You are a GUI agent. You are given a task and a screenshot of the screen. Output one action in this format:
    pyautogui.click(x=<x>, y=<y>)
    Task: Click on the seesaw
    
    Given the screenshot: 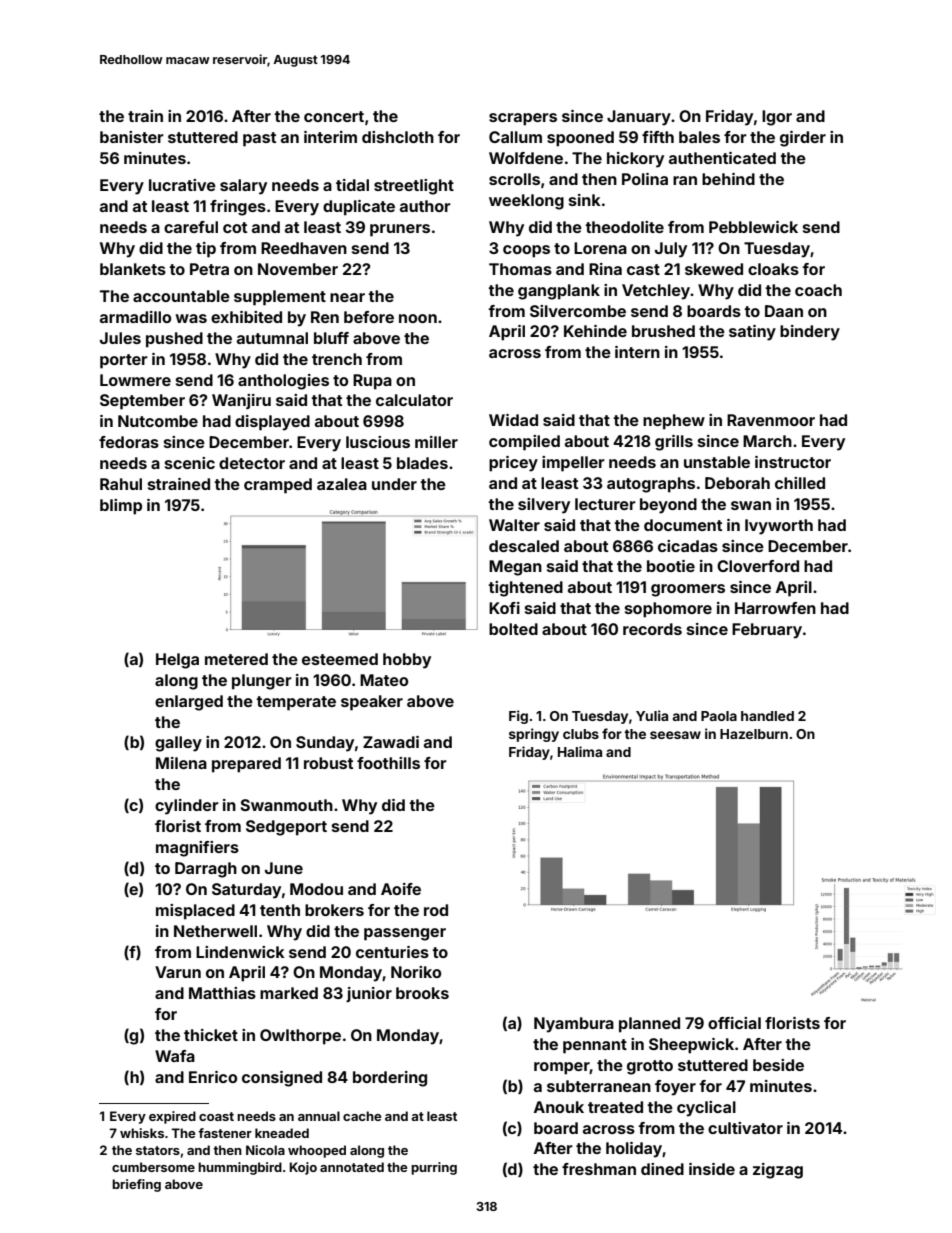 What is the action you would take?
    pyautogui.click(x=675, y=735)
